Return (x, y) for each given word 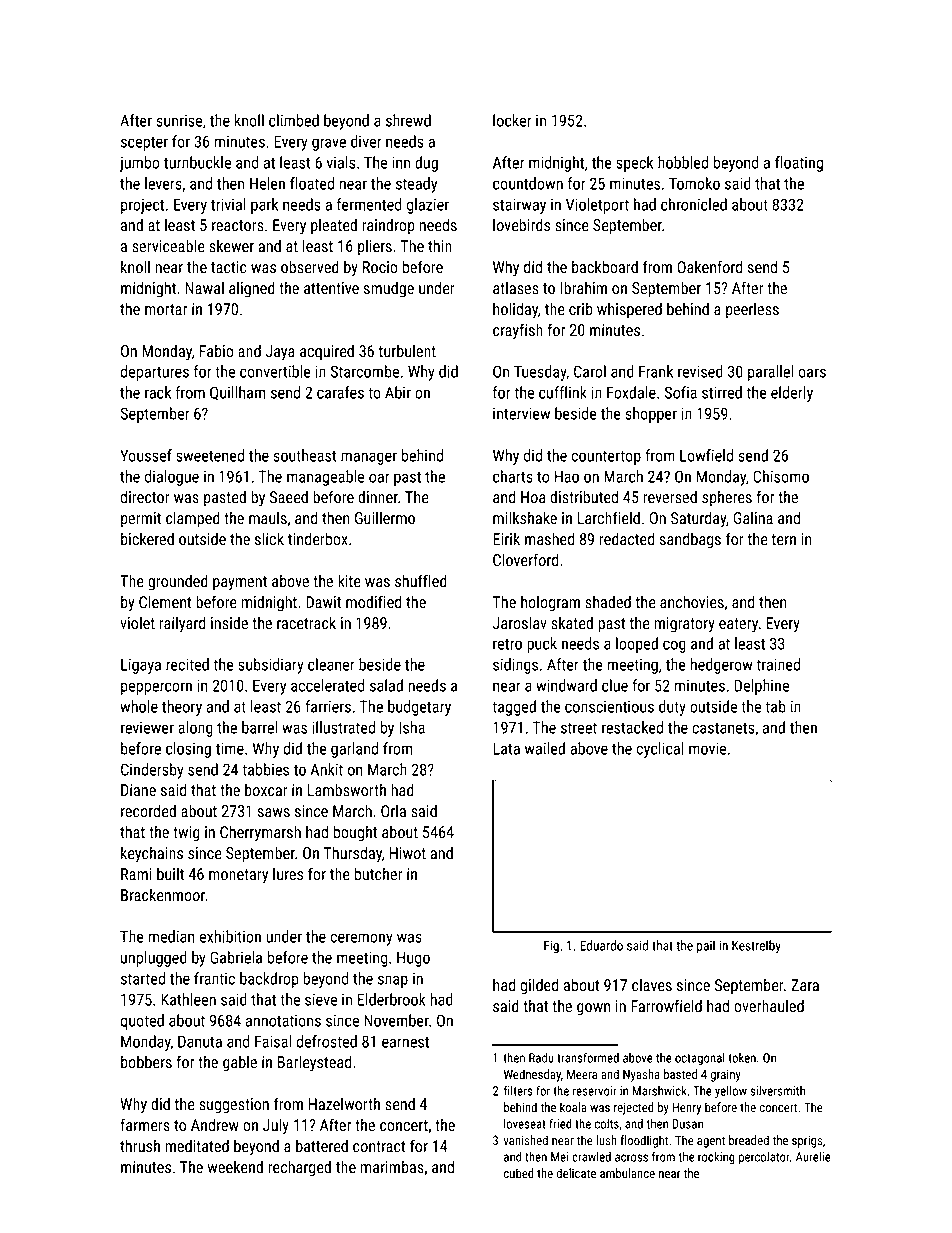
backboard (605, 266)
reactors (238, 226)
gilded (539, 986)
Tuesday (540, 373)
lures (288, 873)
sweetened (210, 455)
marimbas (392, 1166)
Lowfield (706, 455)
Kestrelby (756, 947)
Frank (656, 371)
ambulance (627, 1173)
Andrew (215, 1124)
